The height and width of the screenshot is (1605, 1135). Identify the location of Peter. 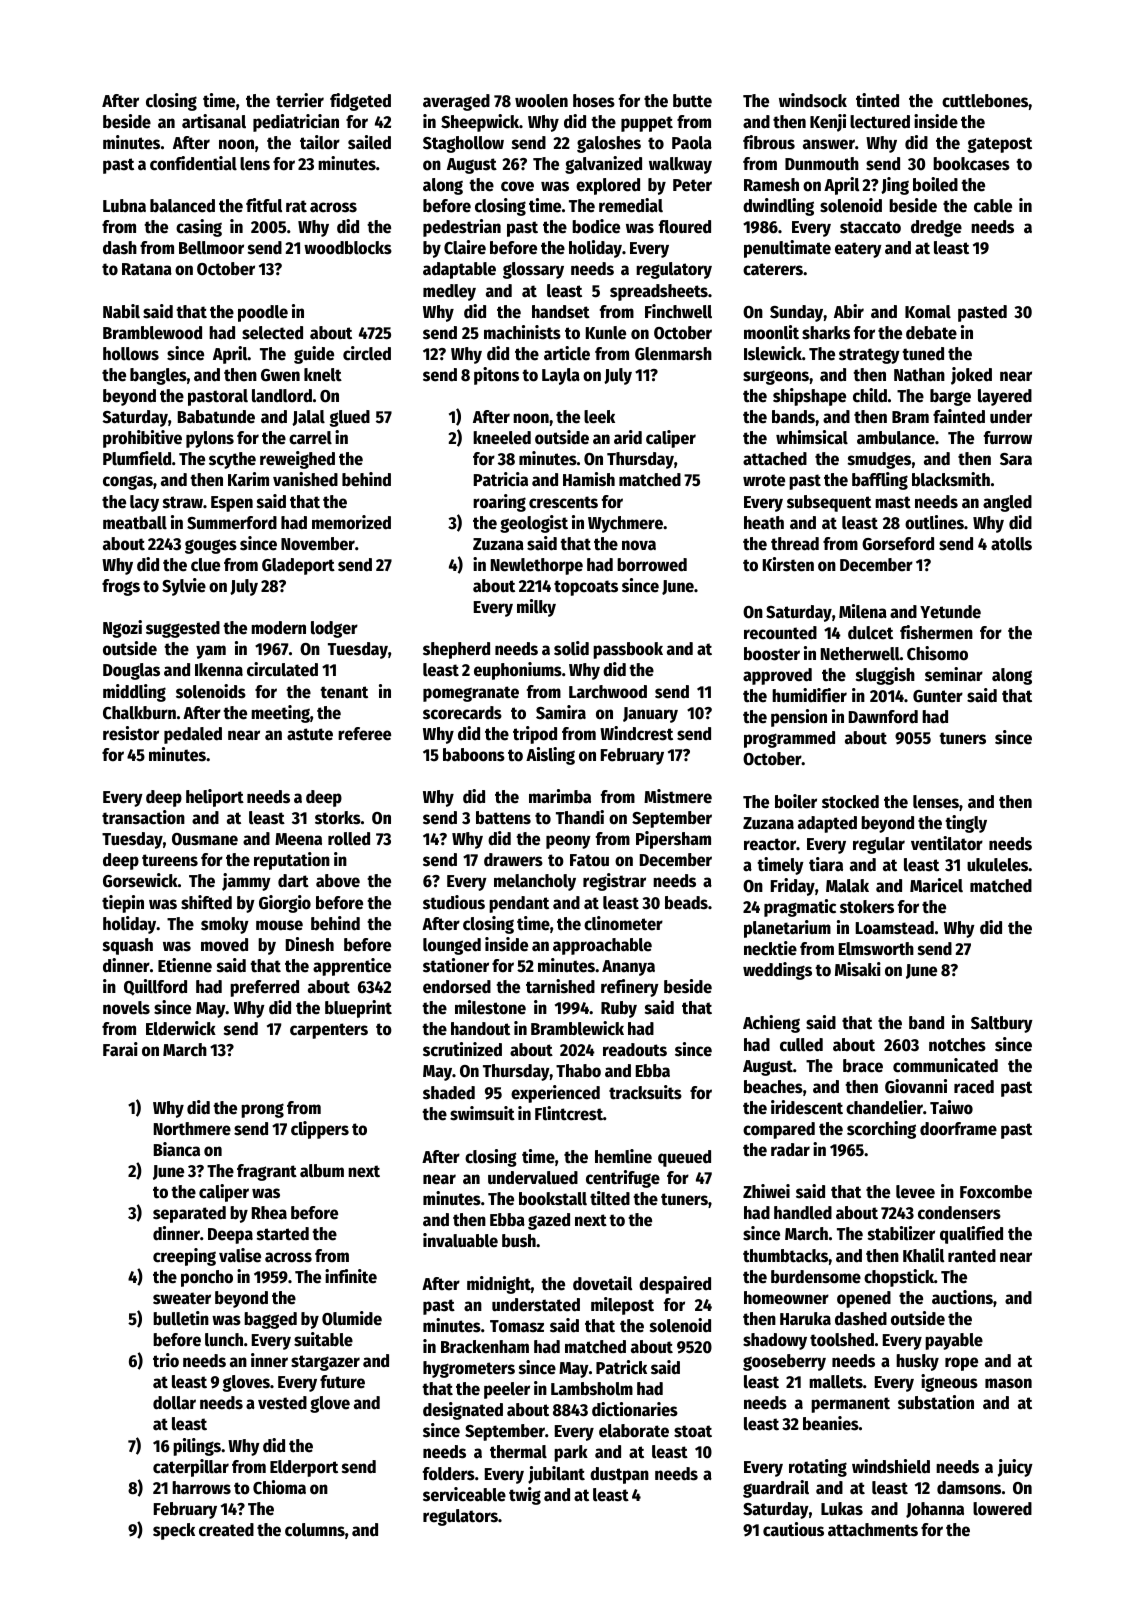
(692, 185).
